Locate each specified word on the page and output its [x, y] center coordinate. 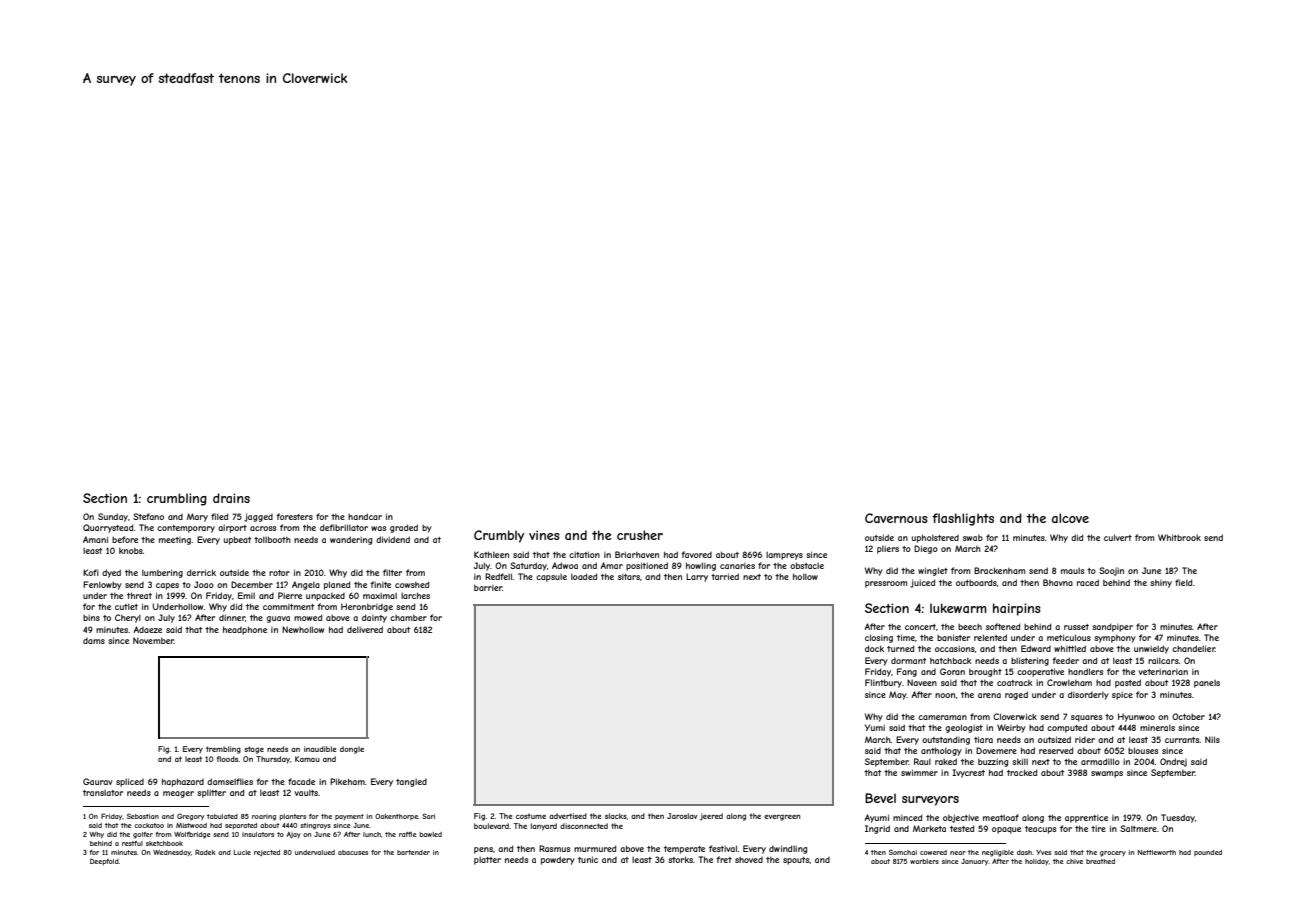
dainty [374, 618]
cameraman [942, 717]
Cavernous [896, 518]
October [1188, 716]
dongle [352, 750]
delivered [365, 629]
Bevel [880, 798]
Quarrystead [108, 528]
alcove [1070, 518]
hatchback [951, 660]
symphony [1115, 639]
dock [874, 648]
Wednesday [172, 853]
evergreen [782, 817]
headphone [245, 630]
